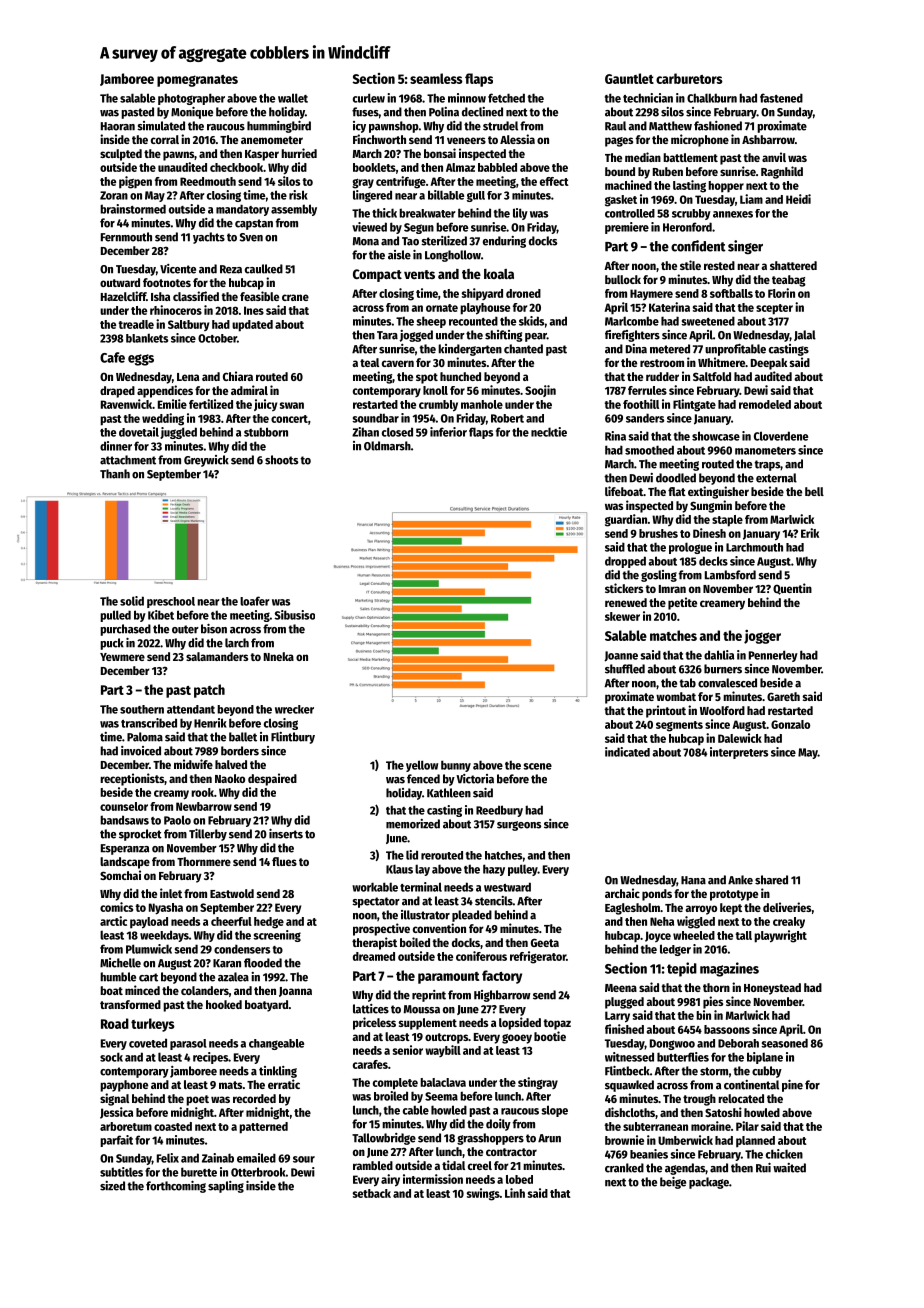  What do you see at coordinates (506, 98) in the screenshot?
I see `fetched` at bounding box center [506, 98].
